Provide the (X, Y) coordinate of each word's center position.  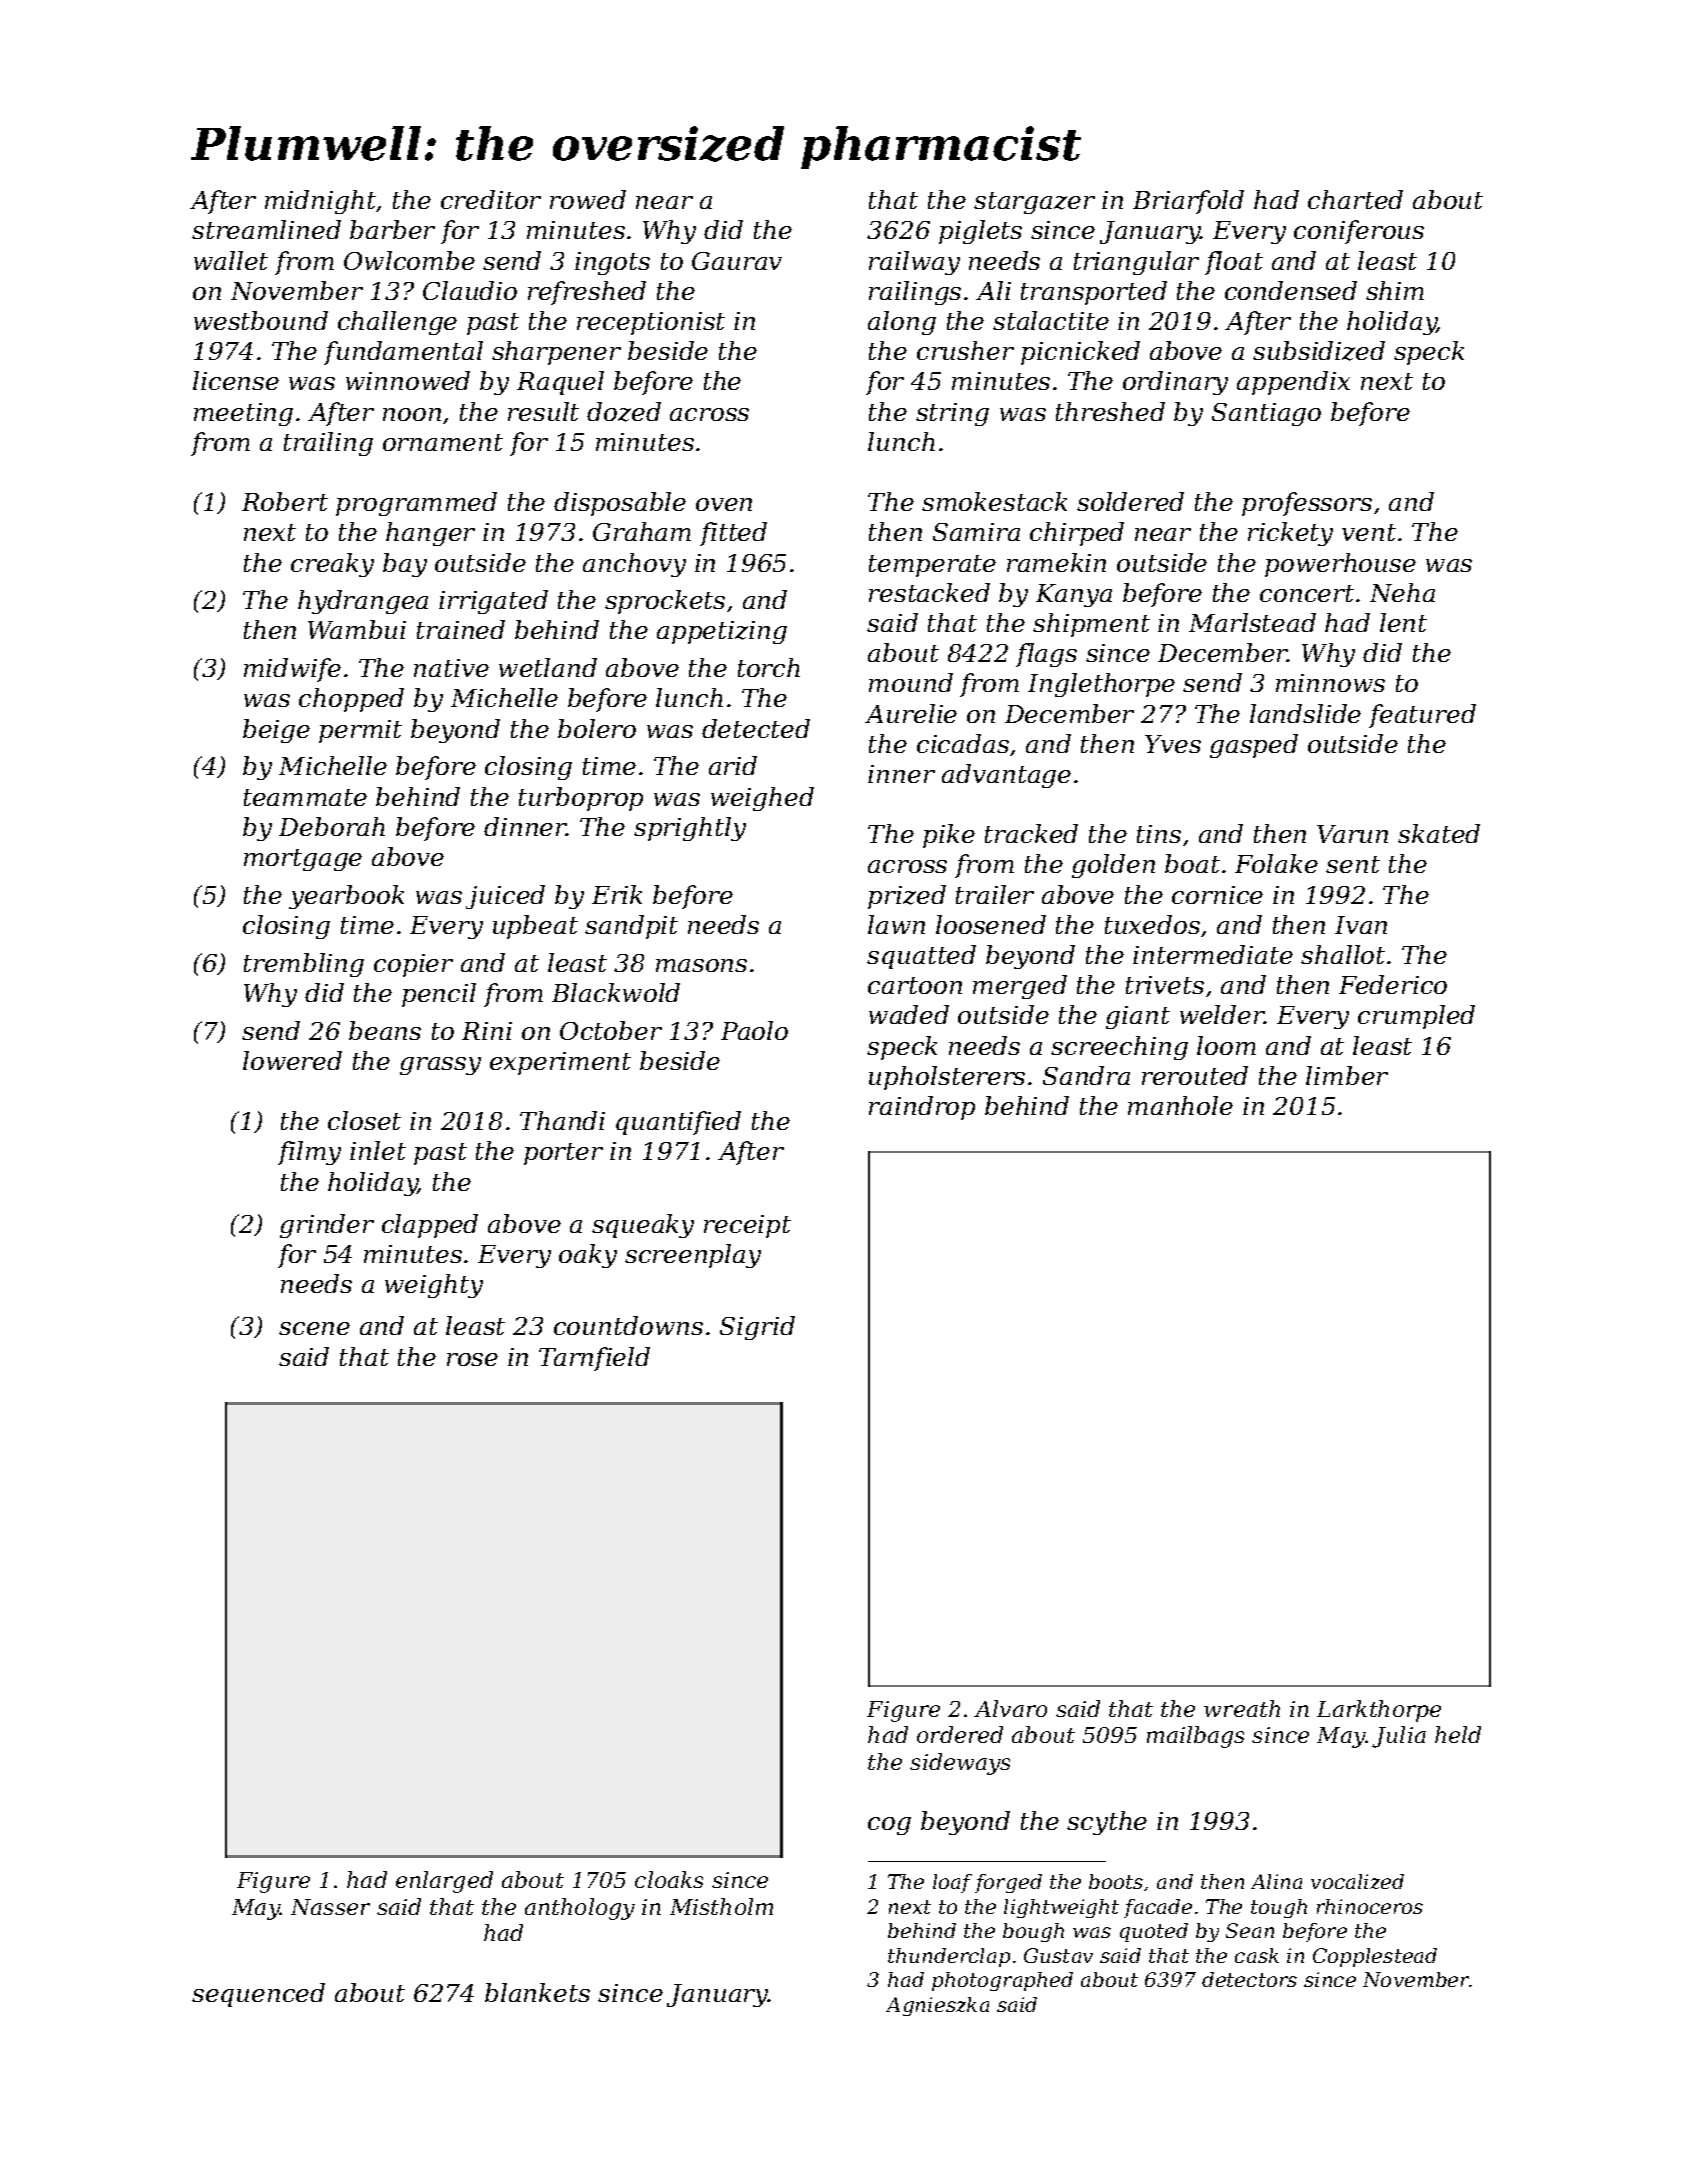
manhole (1180, 1105)
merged (1020, 987)
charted (1355, 199)
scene (314, 1328)
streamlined (266, 229)
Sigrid (757, 1328)
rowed (588, 199)
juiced (505, 897)
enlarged (444, 1882)
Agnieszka (937, 2006)
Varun (1352, 834)
